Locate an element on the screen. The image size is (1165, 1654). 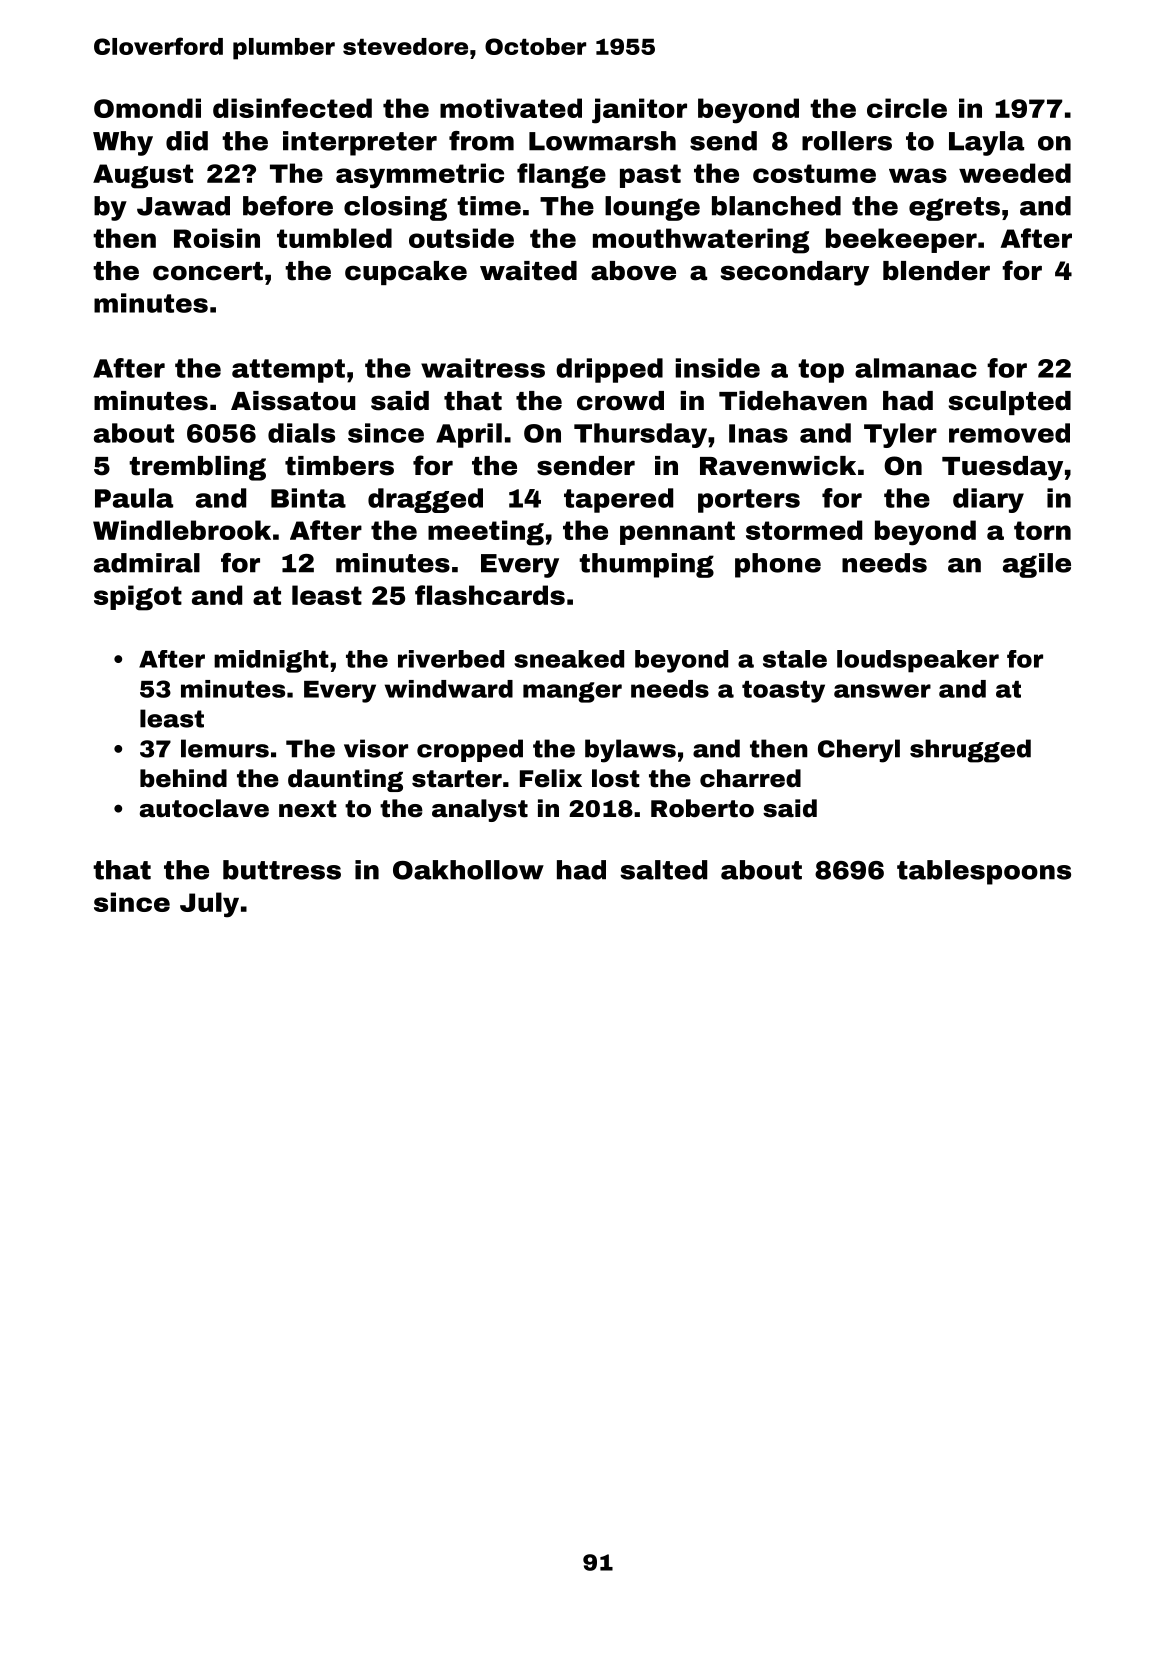
July is located at coordinates (209, 905).
